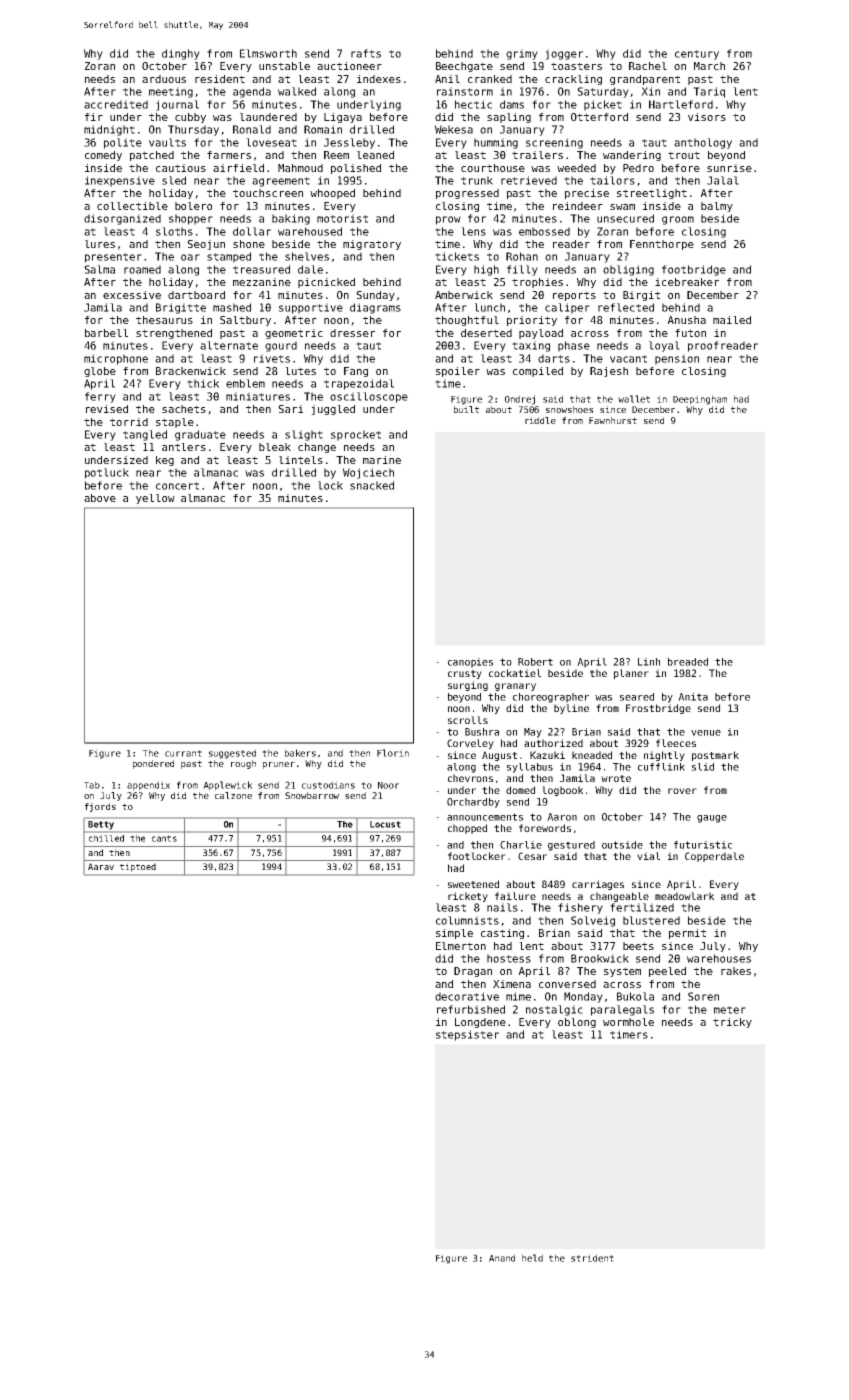 The height and width of the image is (1400, 849). Describe the element at coordinates (454, 129) in the image. I see `Wekesa` at that location.
